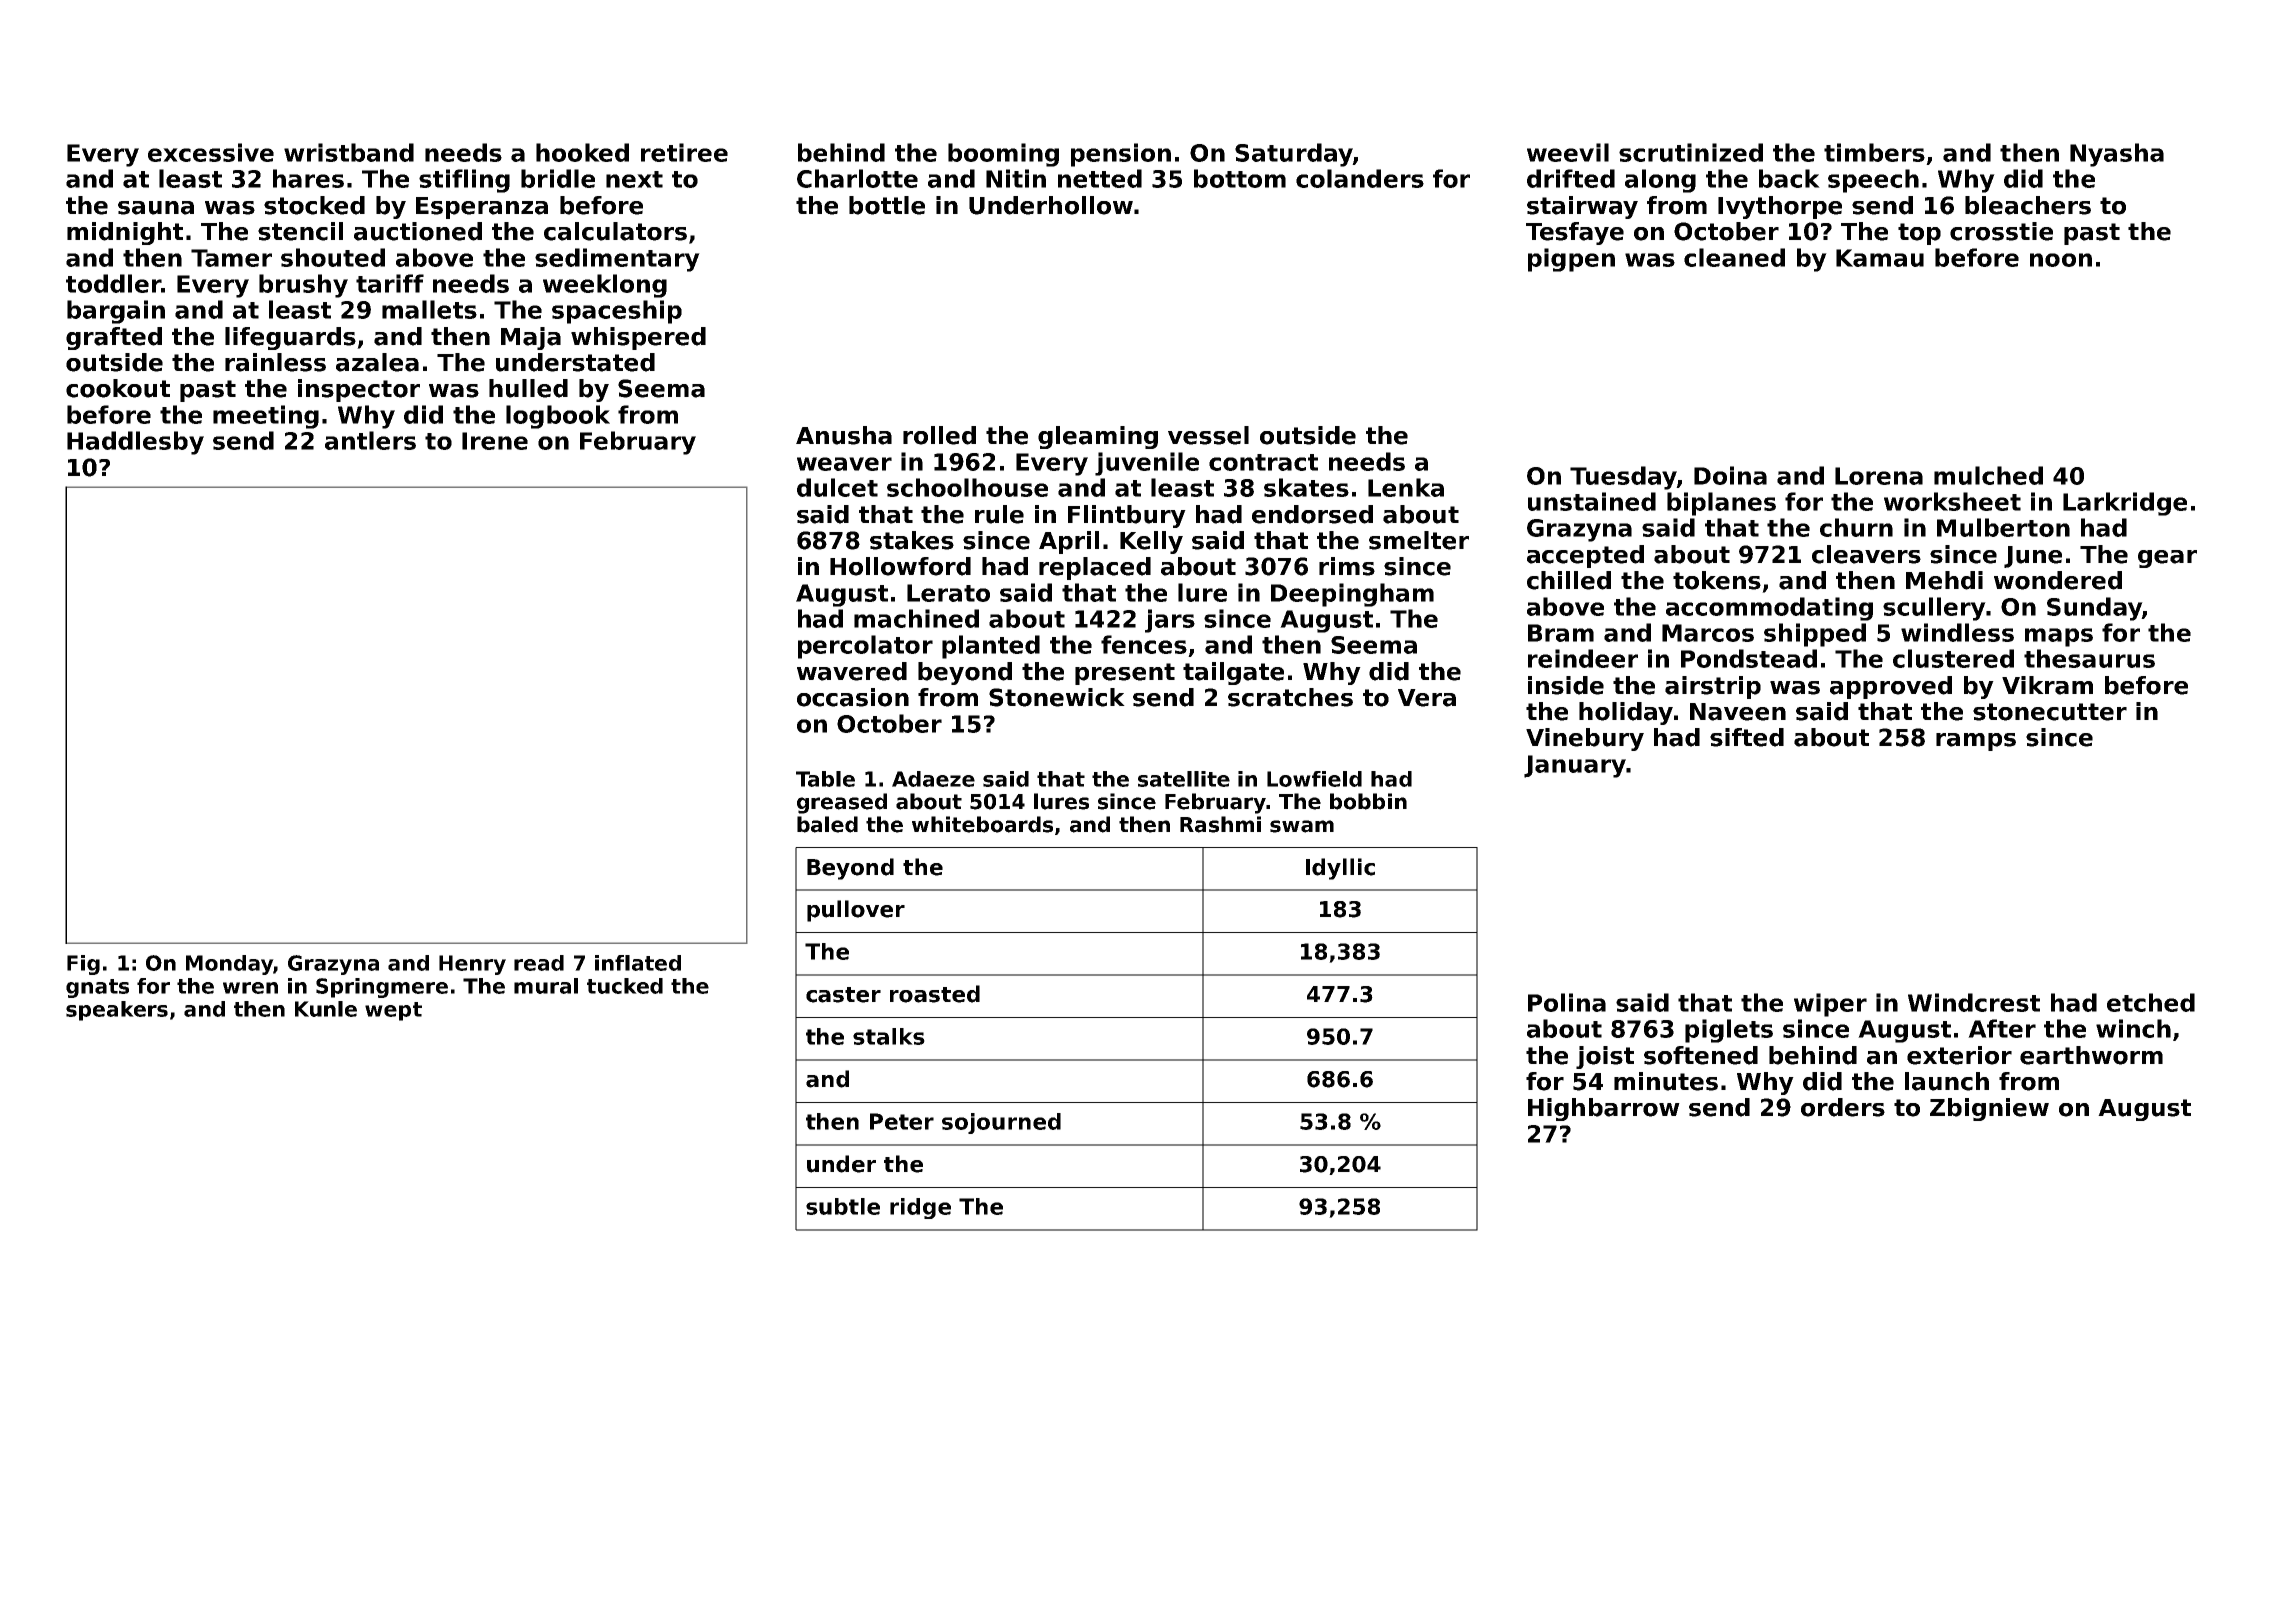 The image size is (2273, 1607). What do you see at coordinates (902, 1121) in the screenshot?
I see `Peter` at bounding box center [902, 1121].
